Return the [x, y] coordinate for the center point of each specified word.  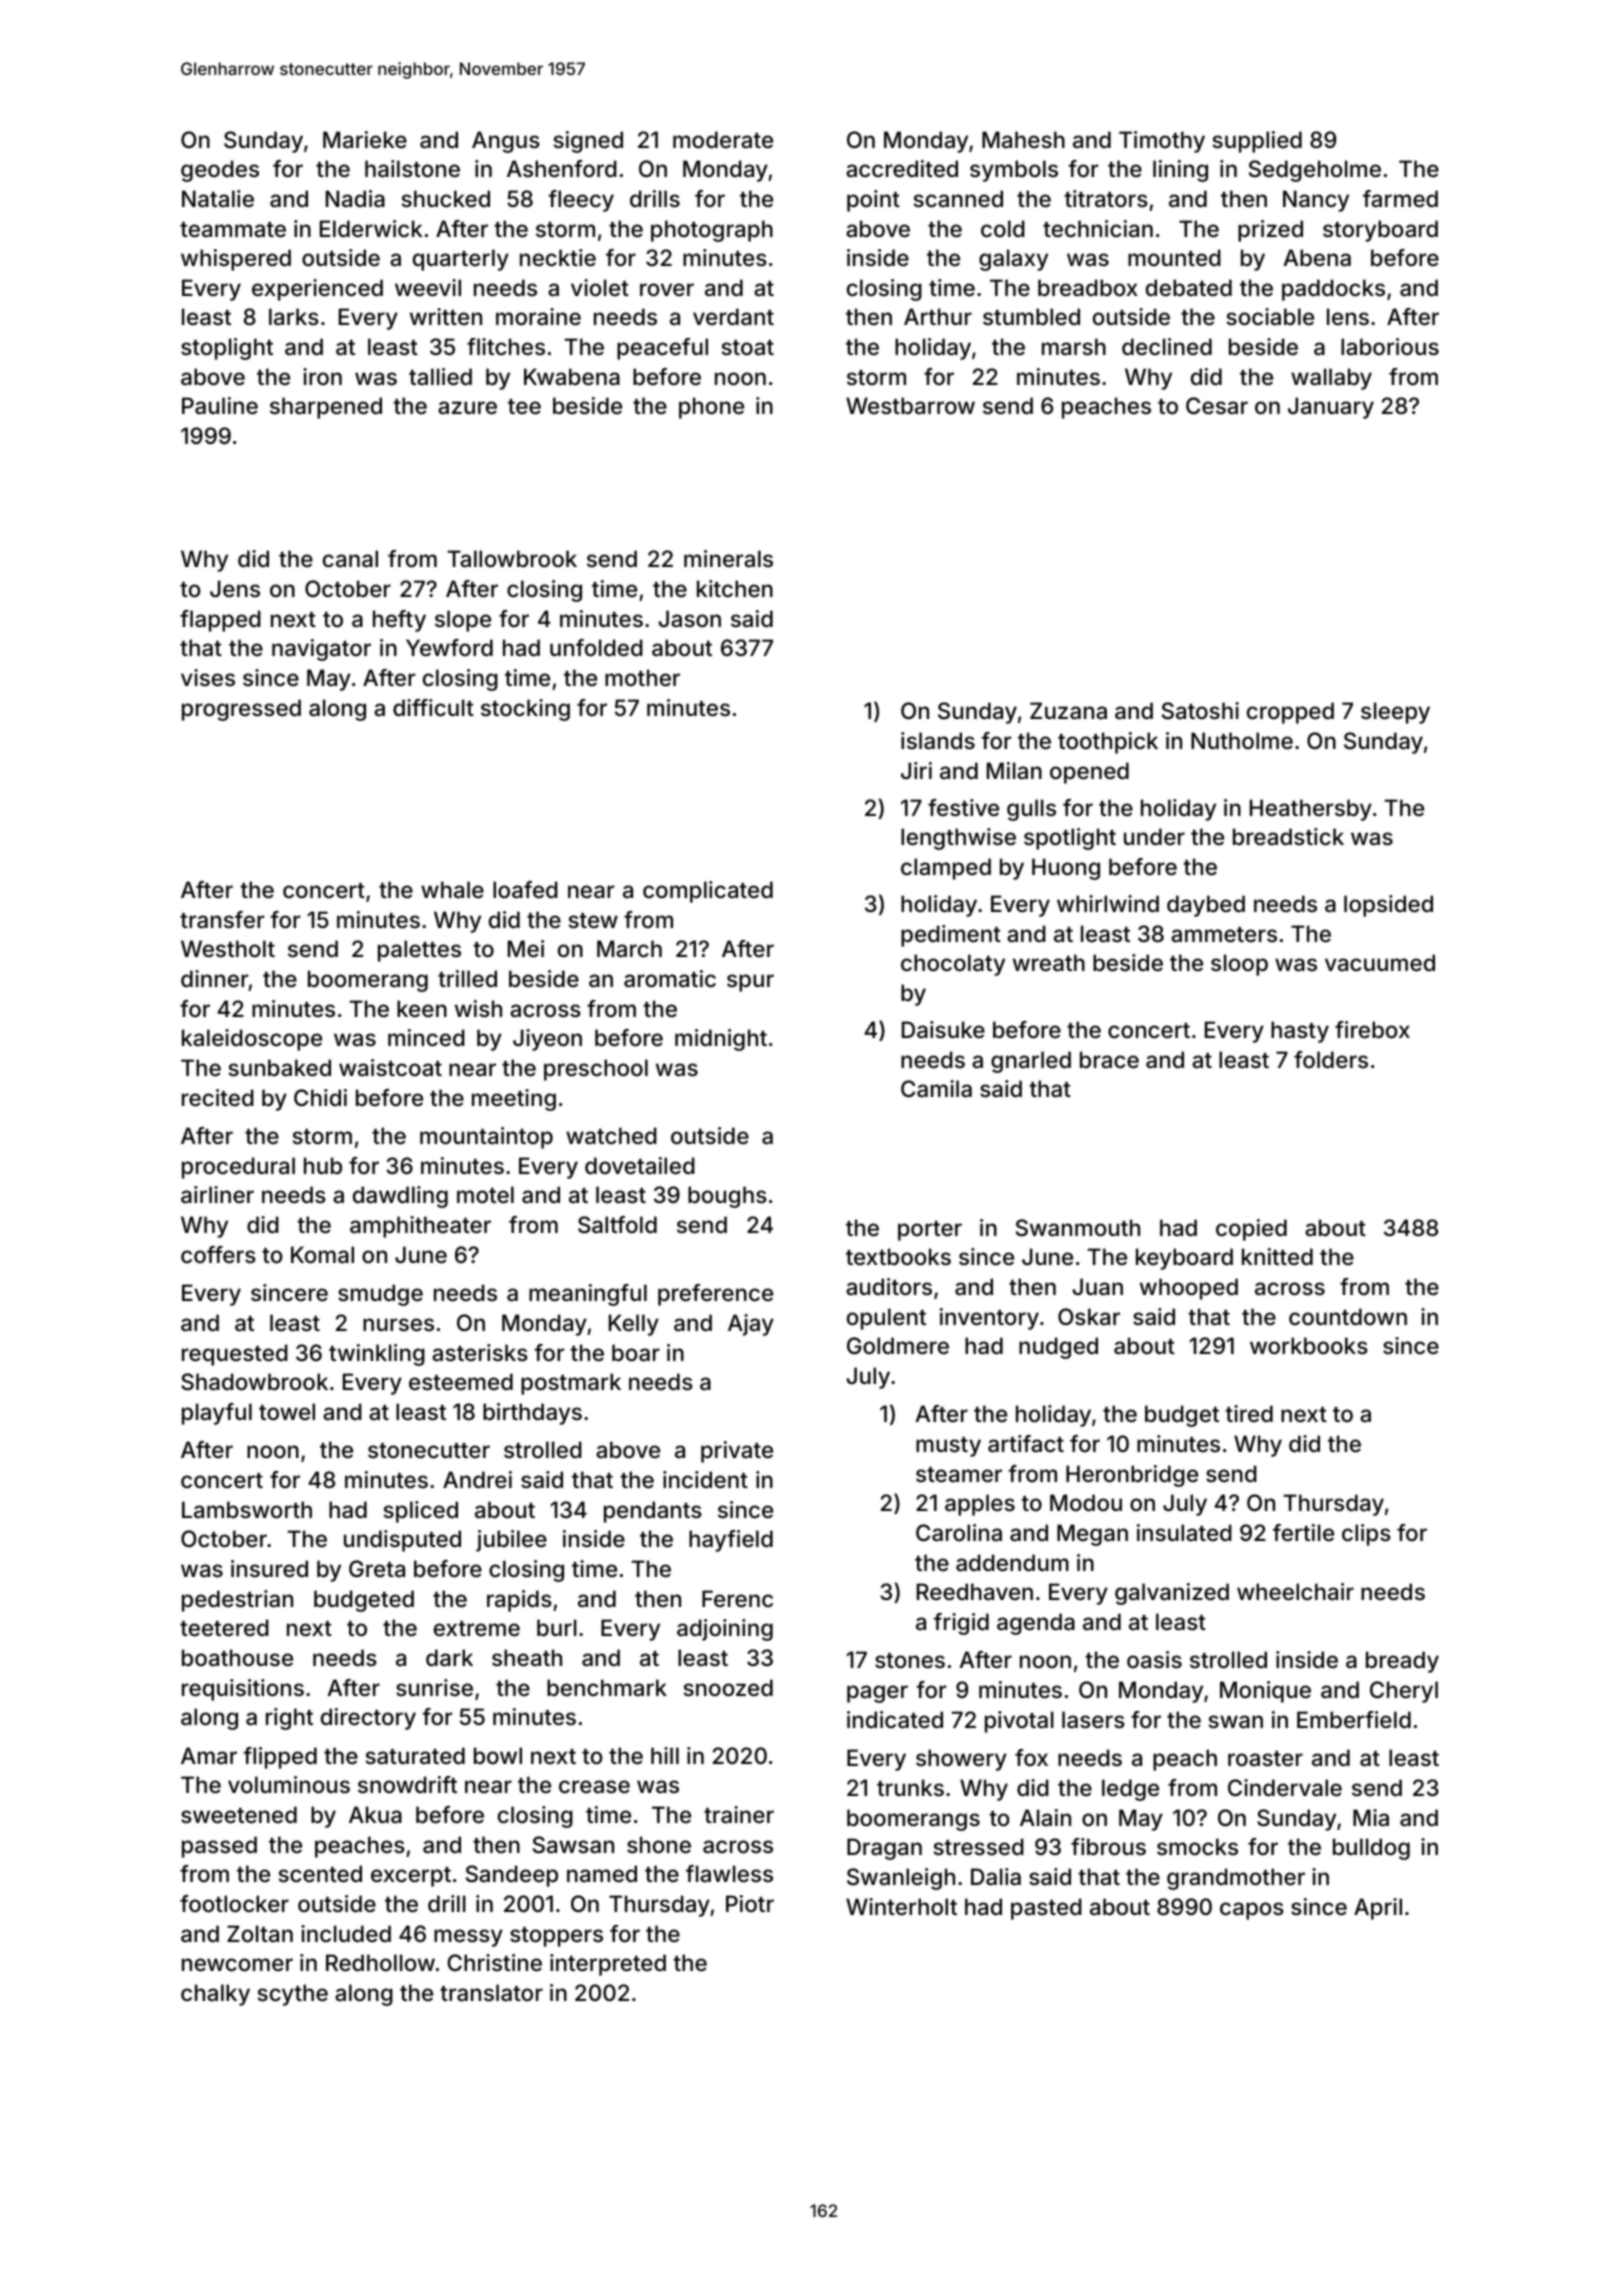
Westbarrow [910, 405]
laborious [1390, 347]
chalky [215, 1995]
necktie [558, 257]
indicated [895, 1720]
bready [1402, 1662]
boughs [727, 1197]
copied [1251, 1230]
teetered [224, 1627]
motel [485, 1194]
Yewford [449, 647]
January [1331, 408]
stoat [748, 348]
